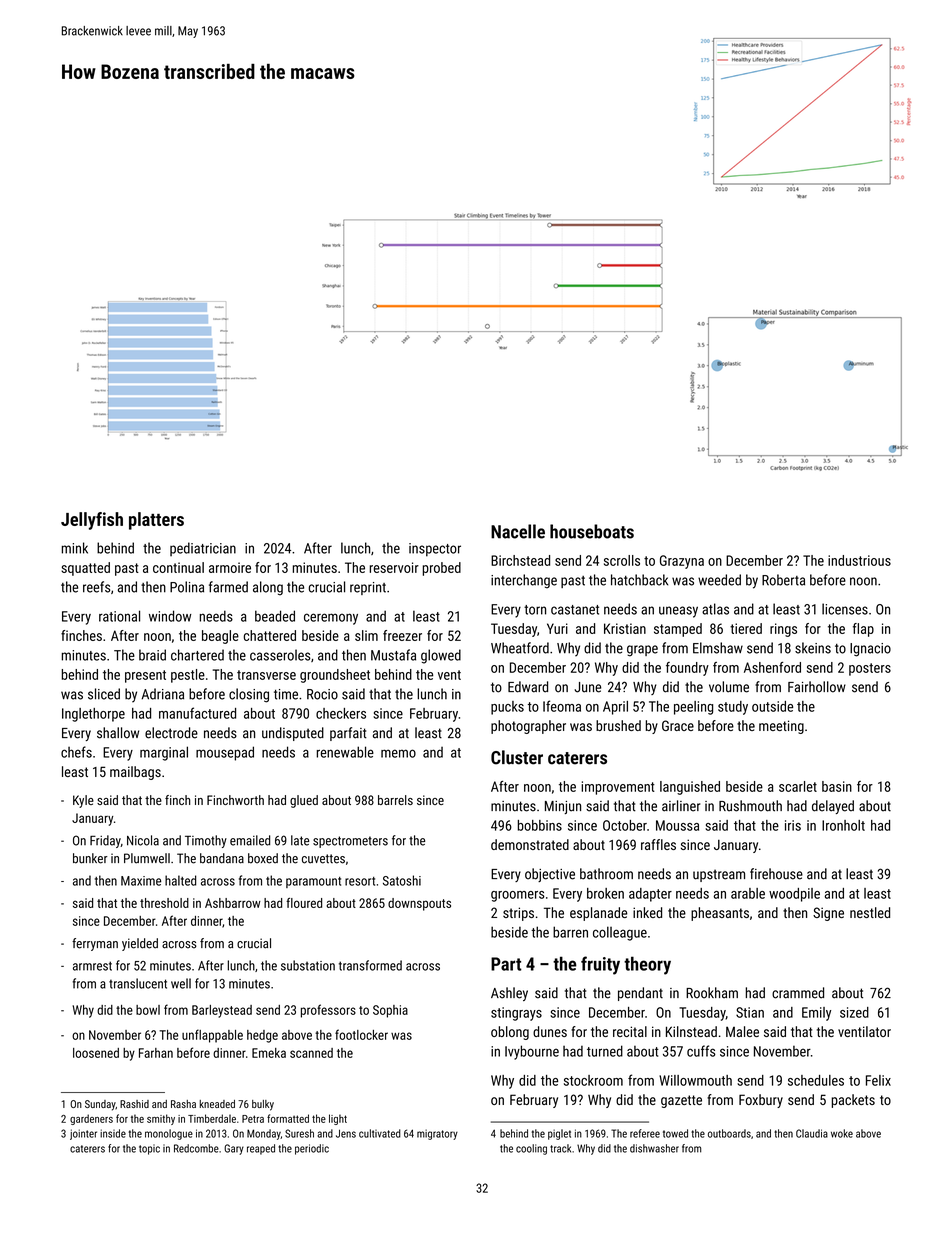 Image resolution: width=952 pixels, height=1233 pixels. Describe the element at coordinates (225, 753) in the image. I see `mousepad` at that location.
